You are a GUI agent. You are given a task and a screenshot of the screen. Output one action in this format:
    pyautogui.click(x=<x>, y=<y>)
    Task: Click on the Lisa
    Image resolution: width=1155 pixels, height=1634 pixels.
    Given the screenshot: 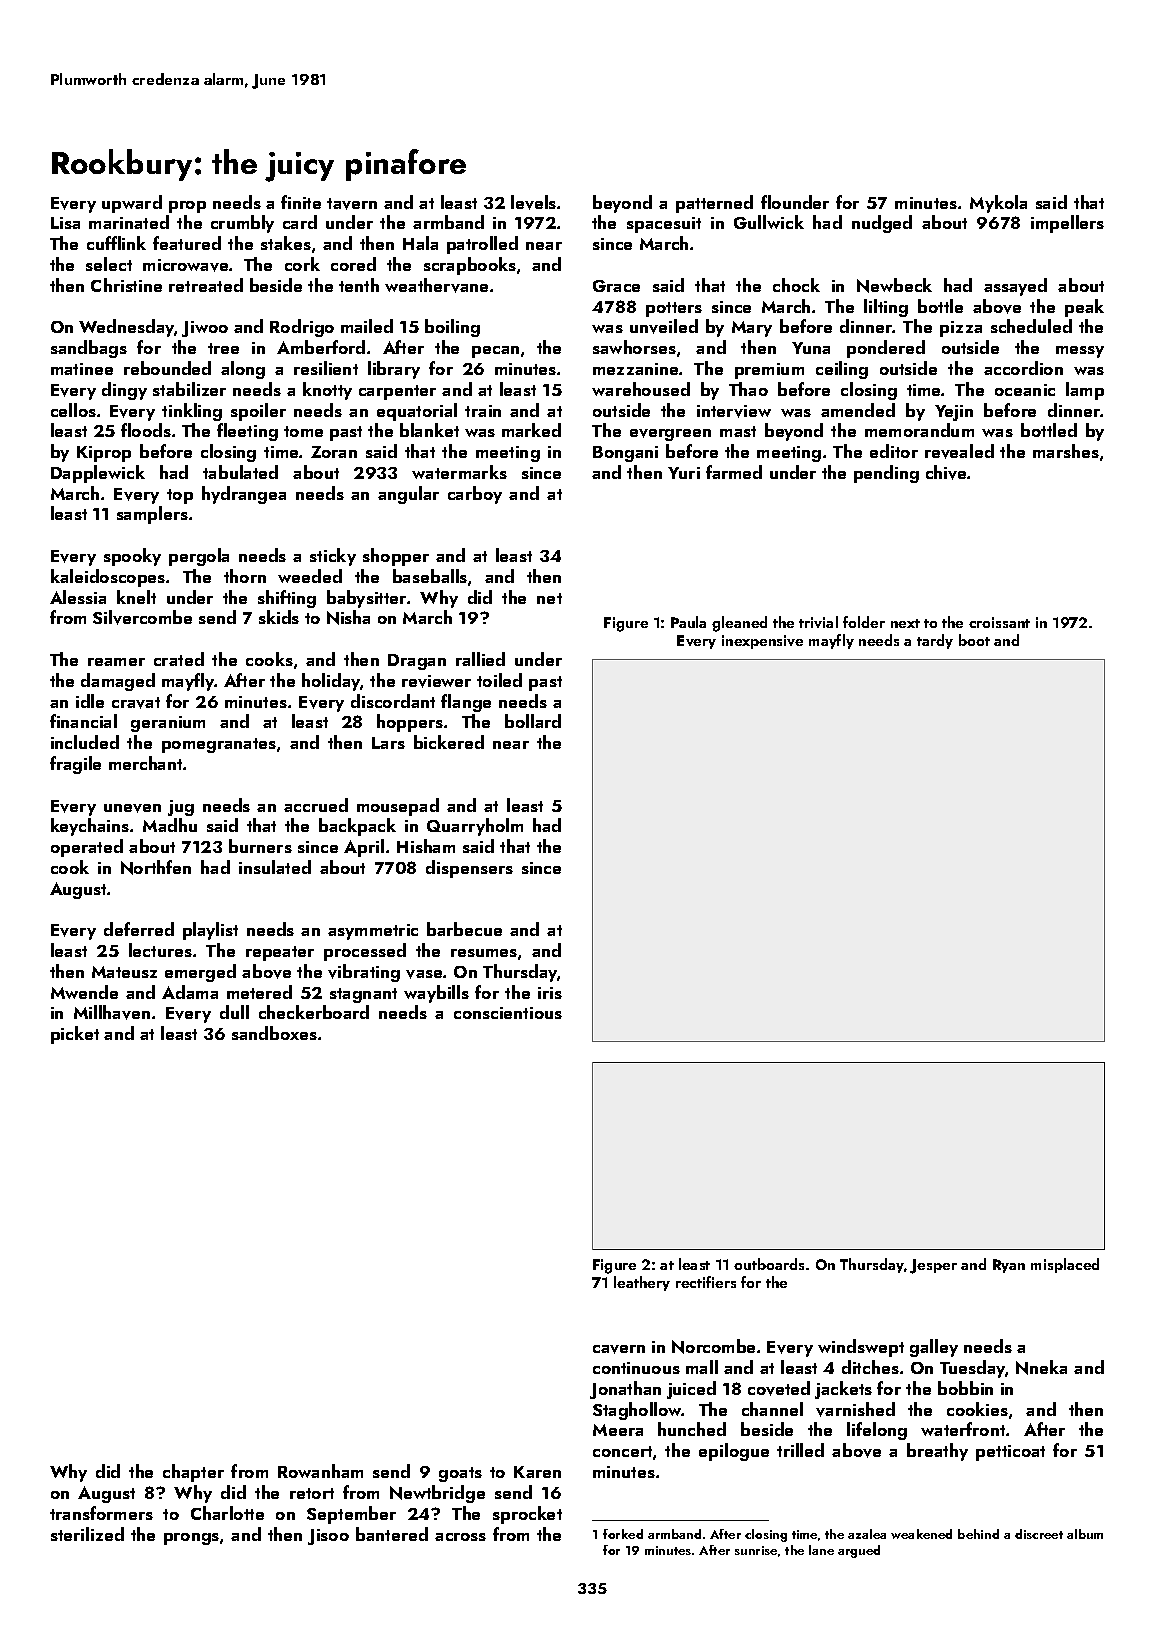 What is the action you would take?
    pyautogui.click(x=65, y=223)
